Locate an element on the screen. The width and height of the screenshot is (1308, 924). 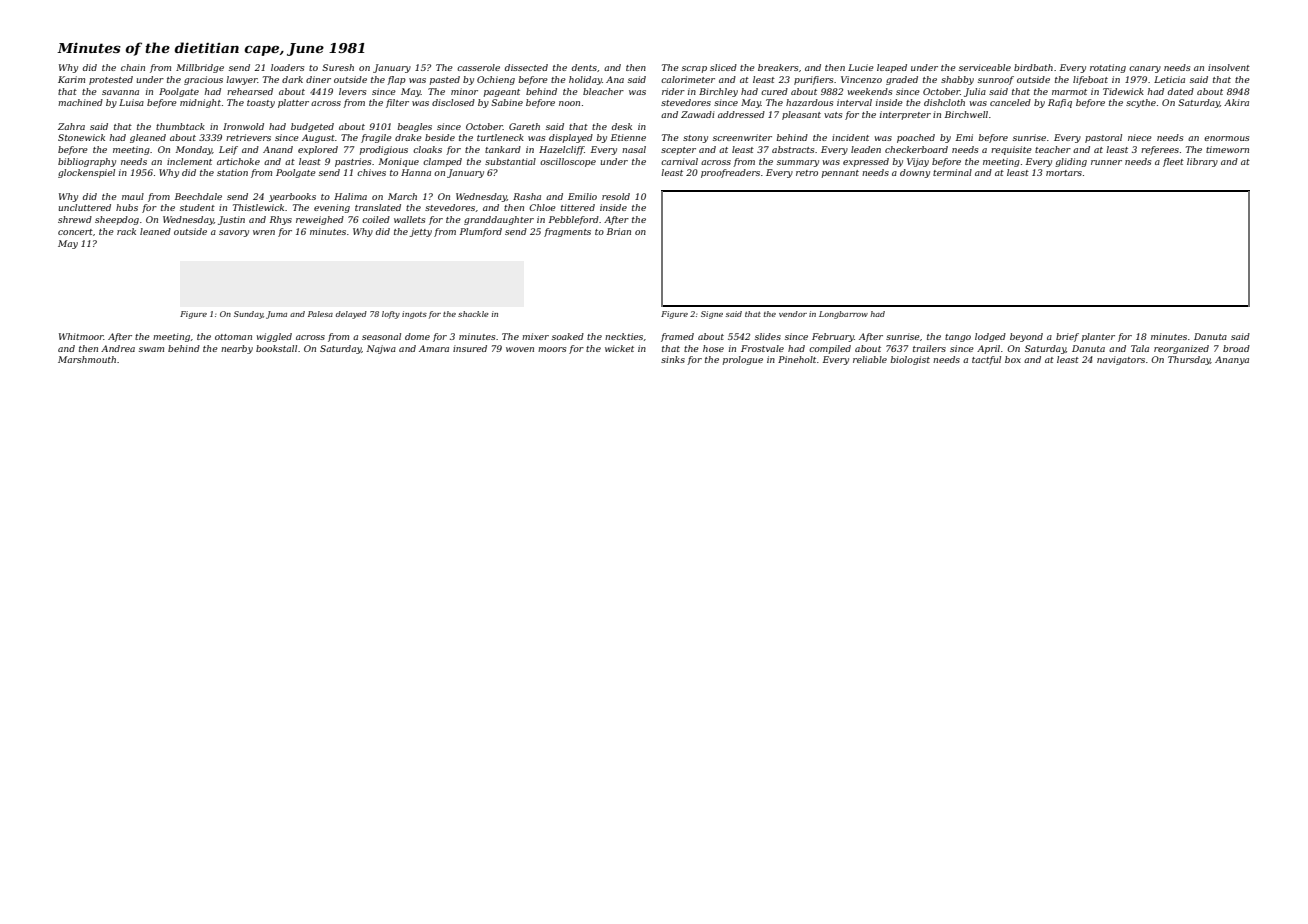
bookstall is located at coordinates (276, 348).
